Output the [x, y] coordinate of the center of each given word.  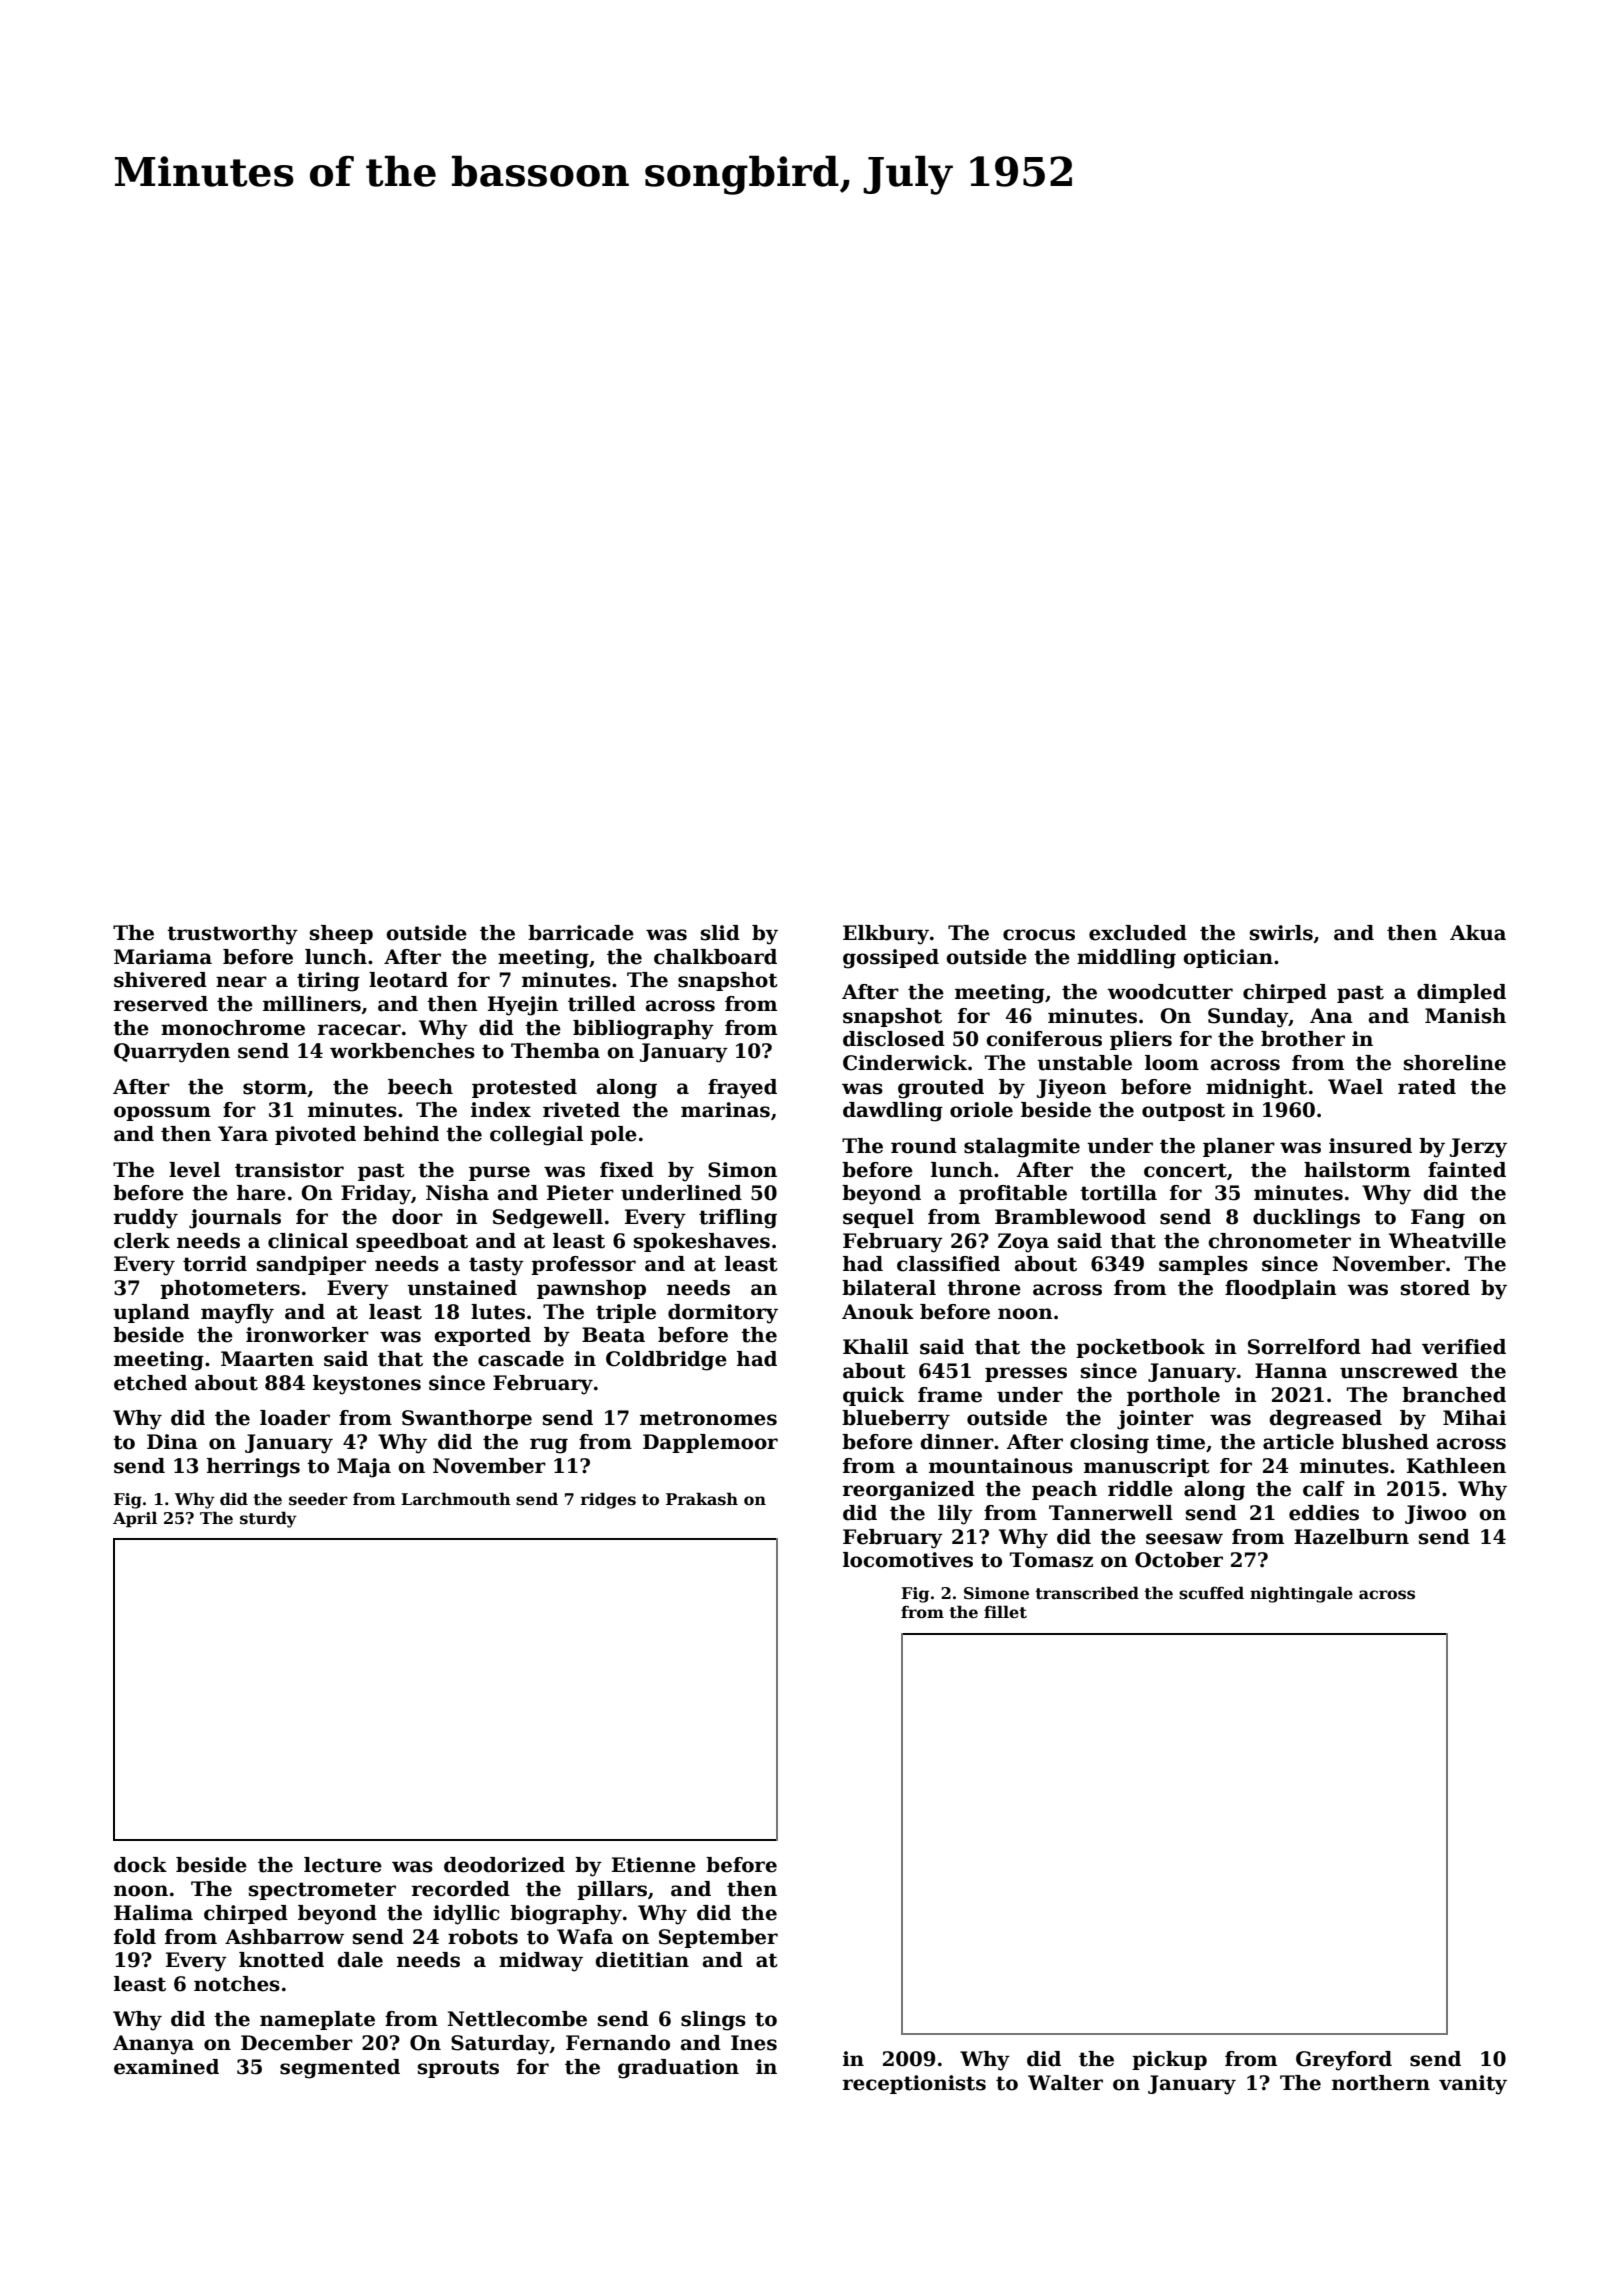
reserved [161, 1004]
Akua [1478, 933]
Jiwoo [1435, 1514]
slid [720, 933]
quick [873, 1396]
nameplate [317, 2020]
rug [549, 1446]
